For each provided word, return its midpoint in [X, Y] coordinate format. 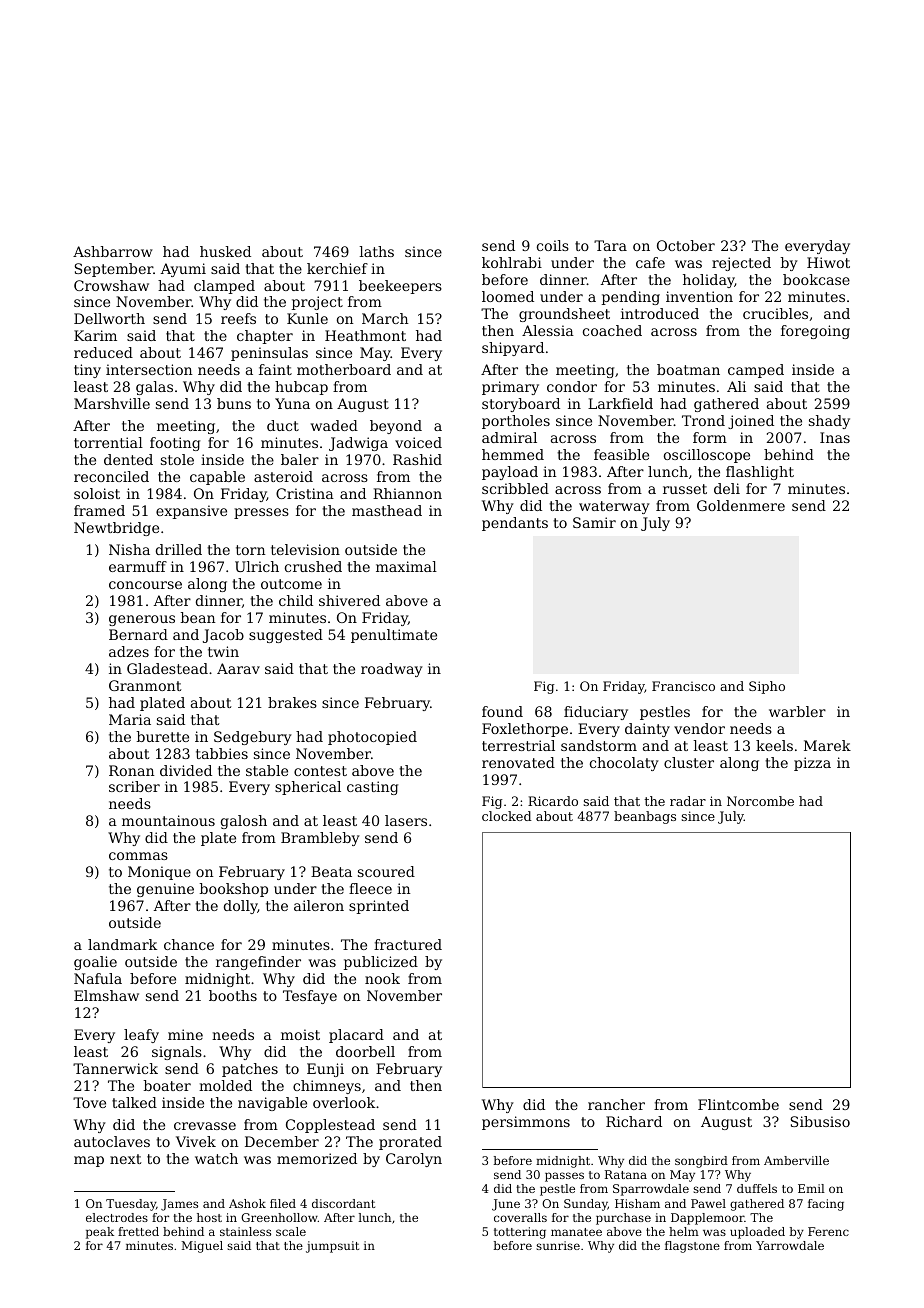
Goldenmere [741, 505]
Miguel [202, 1247]
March [385, 318]
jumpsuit [332, 1247]
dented [128, 459]
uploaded [757, 1233]
